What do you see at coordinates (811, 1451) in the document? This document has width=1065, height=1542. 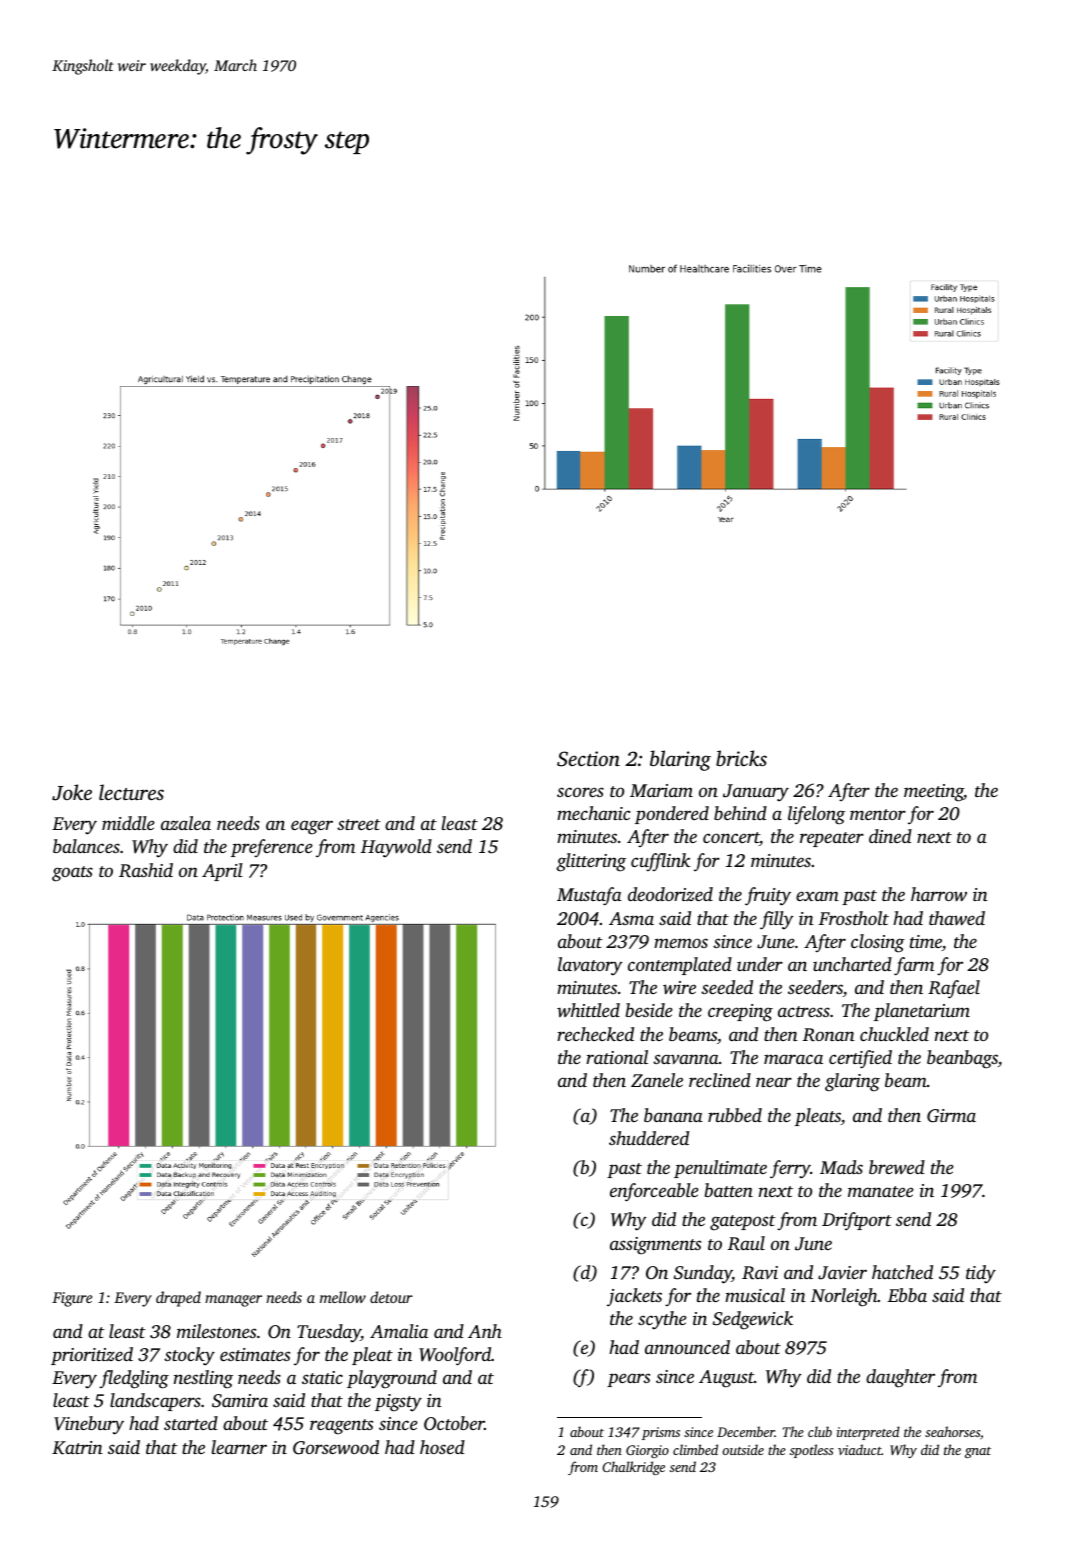 I see `spotless` at bounding box center [811, 1451].
